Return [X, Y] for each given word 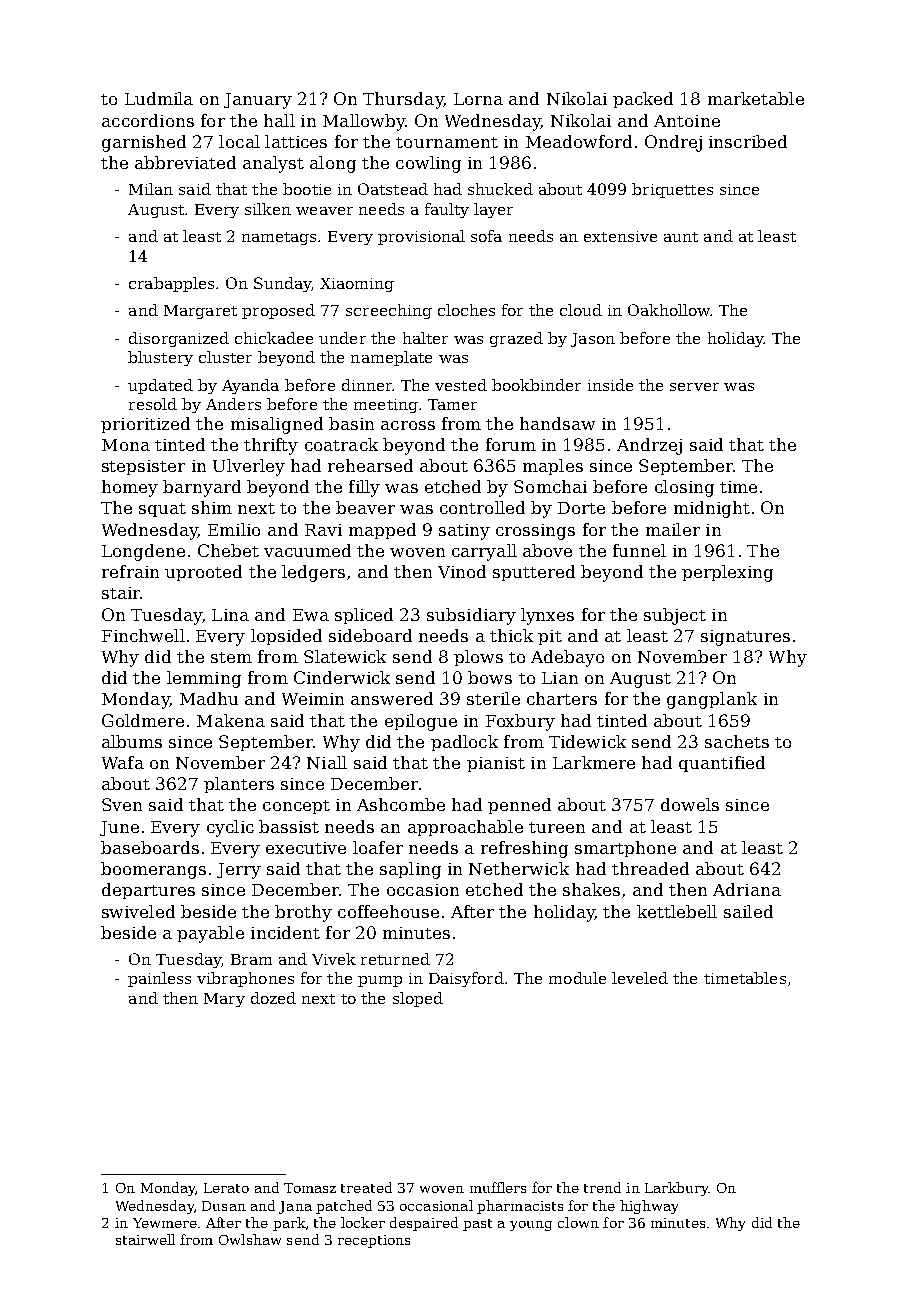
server [694, 387]
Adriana [747, 889]
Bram [251, 959]
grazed [516, 339]
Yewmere [165, 1223]
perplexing [727, 573]
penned [519, 806]
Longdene [143, 552]
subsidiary [471, 616]
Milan [151, 189]
